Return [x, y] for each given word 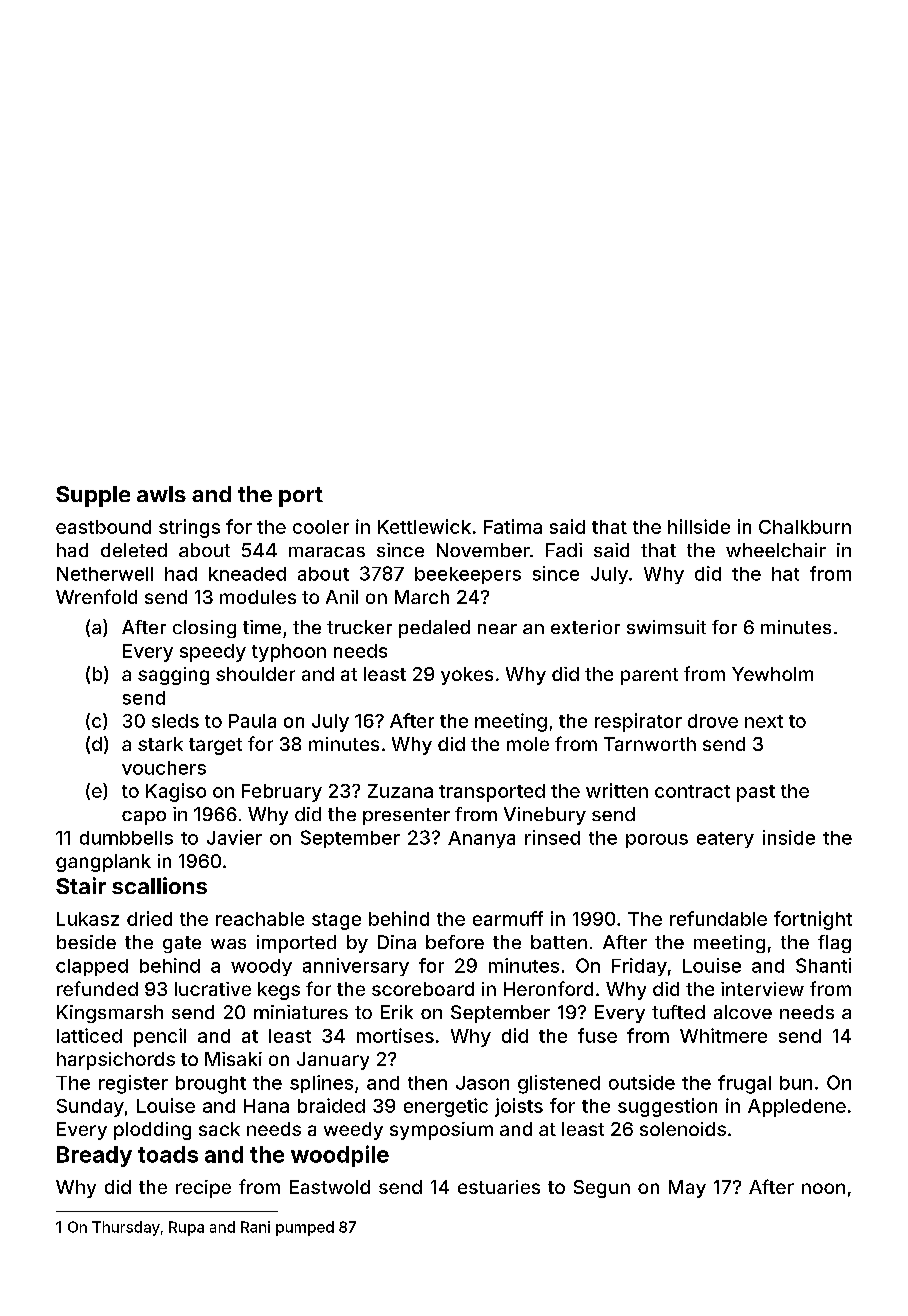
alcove [743, 1012]
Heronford [548, 988]
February [282, 793]
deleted [134, 550]
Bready [94, 1156]
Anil [342, 597]
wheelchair [776, 550]
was [228, 944]
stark [160, 744]
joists [519, 1107]
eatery [725, 840]
